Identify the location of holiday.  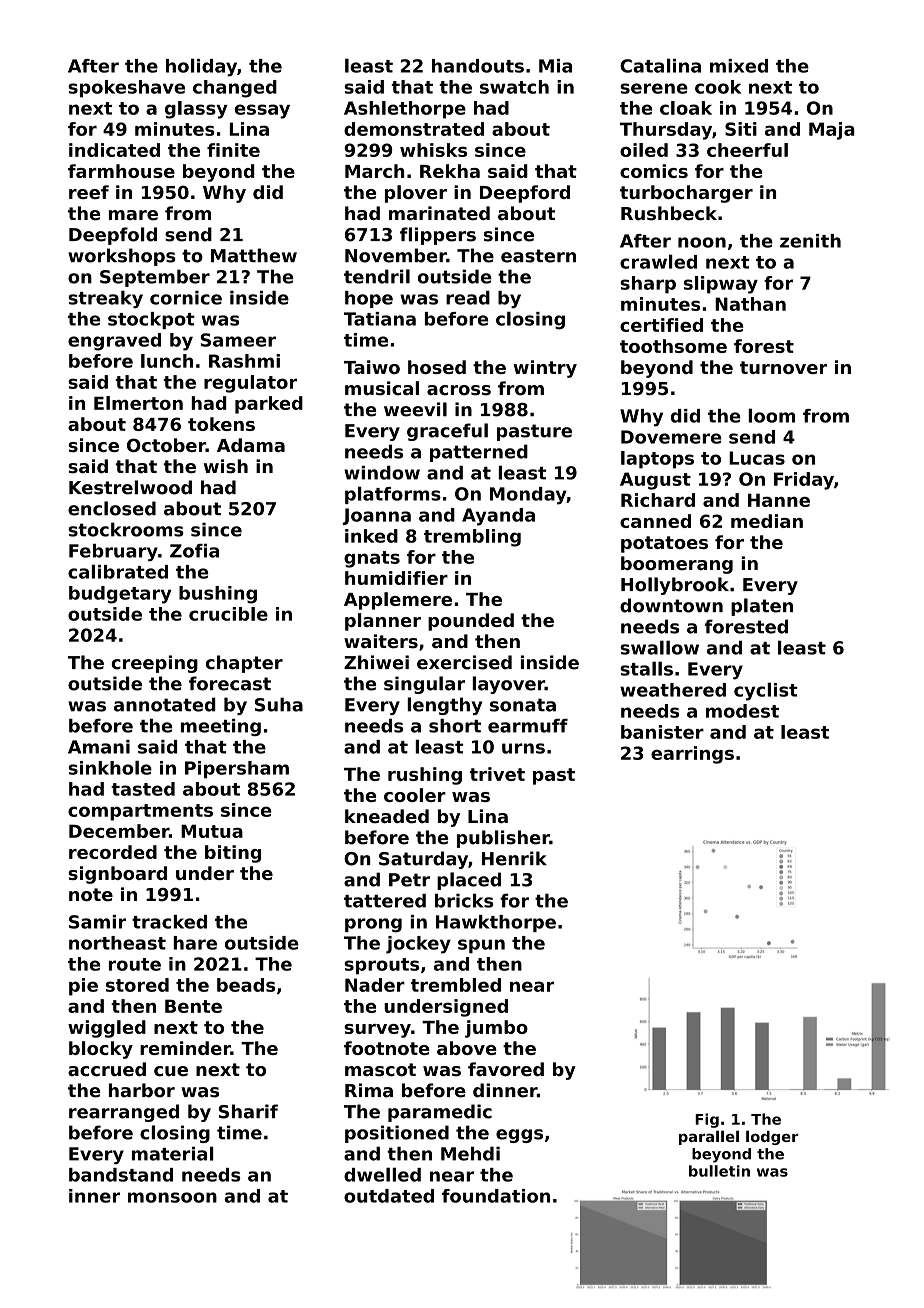
(201, 67).
